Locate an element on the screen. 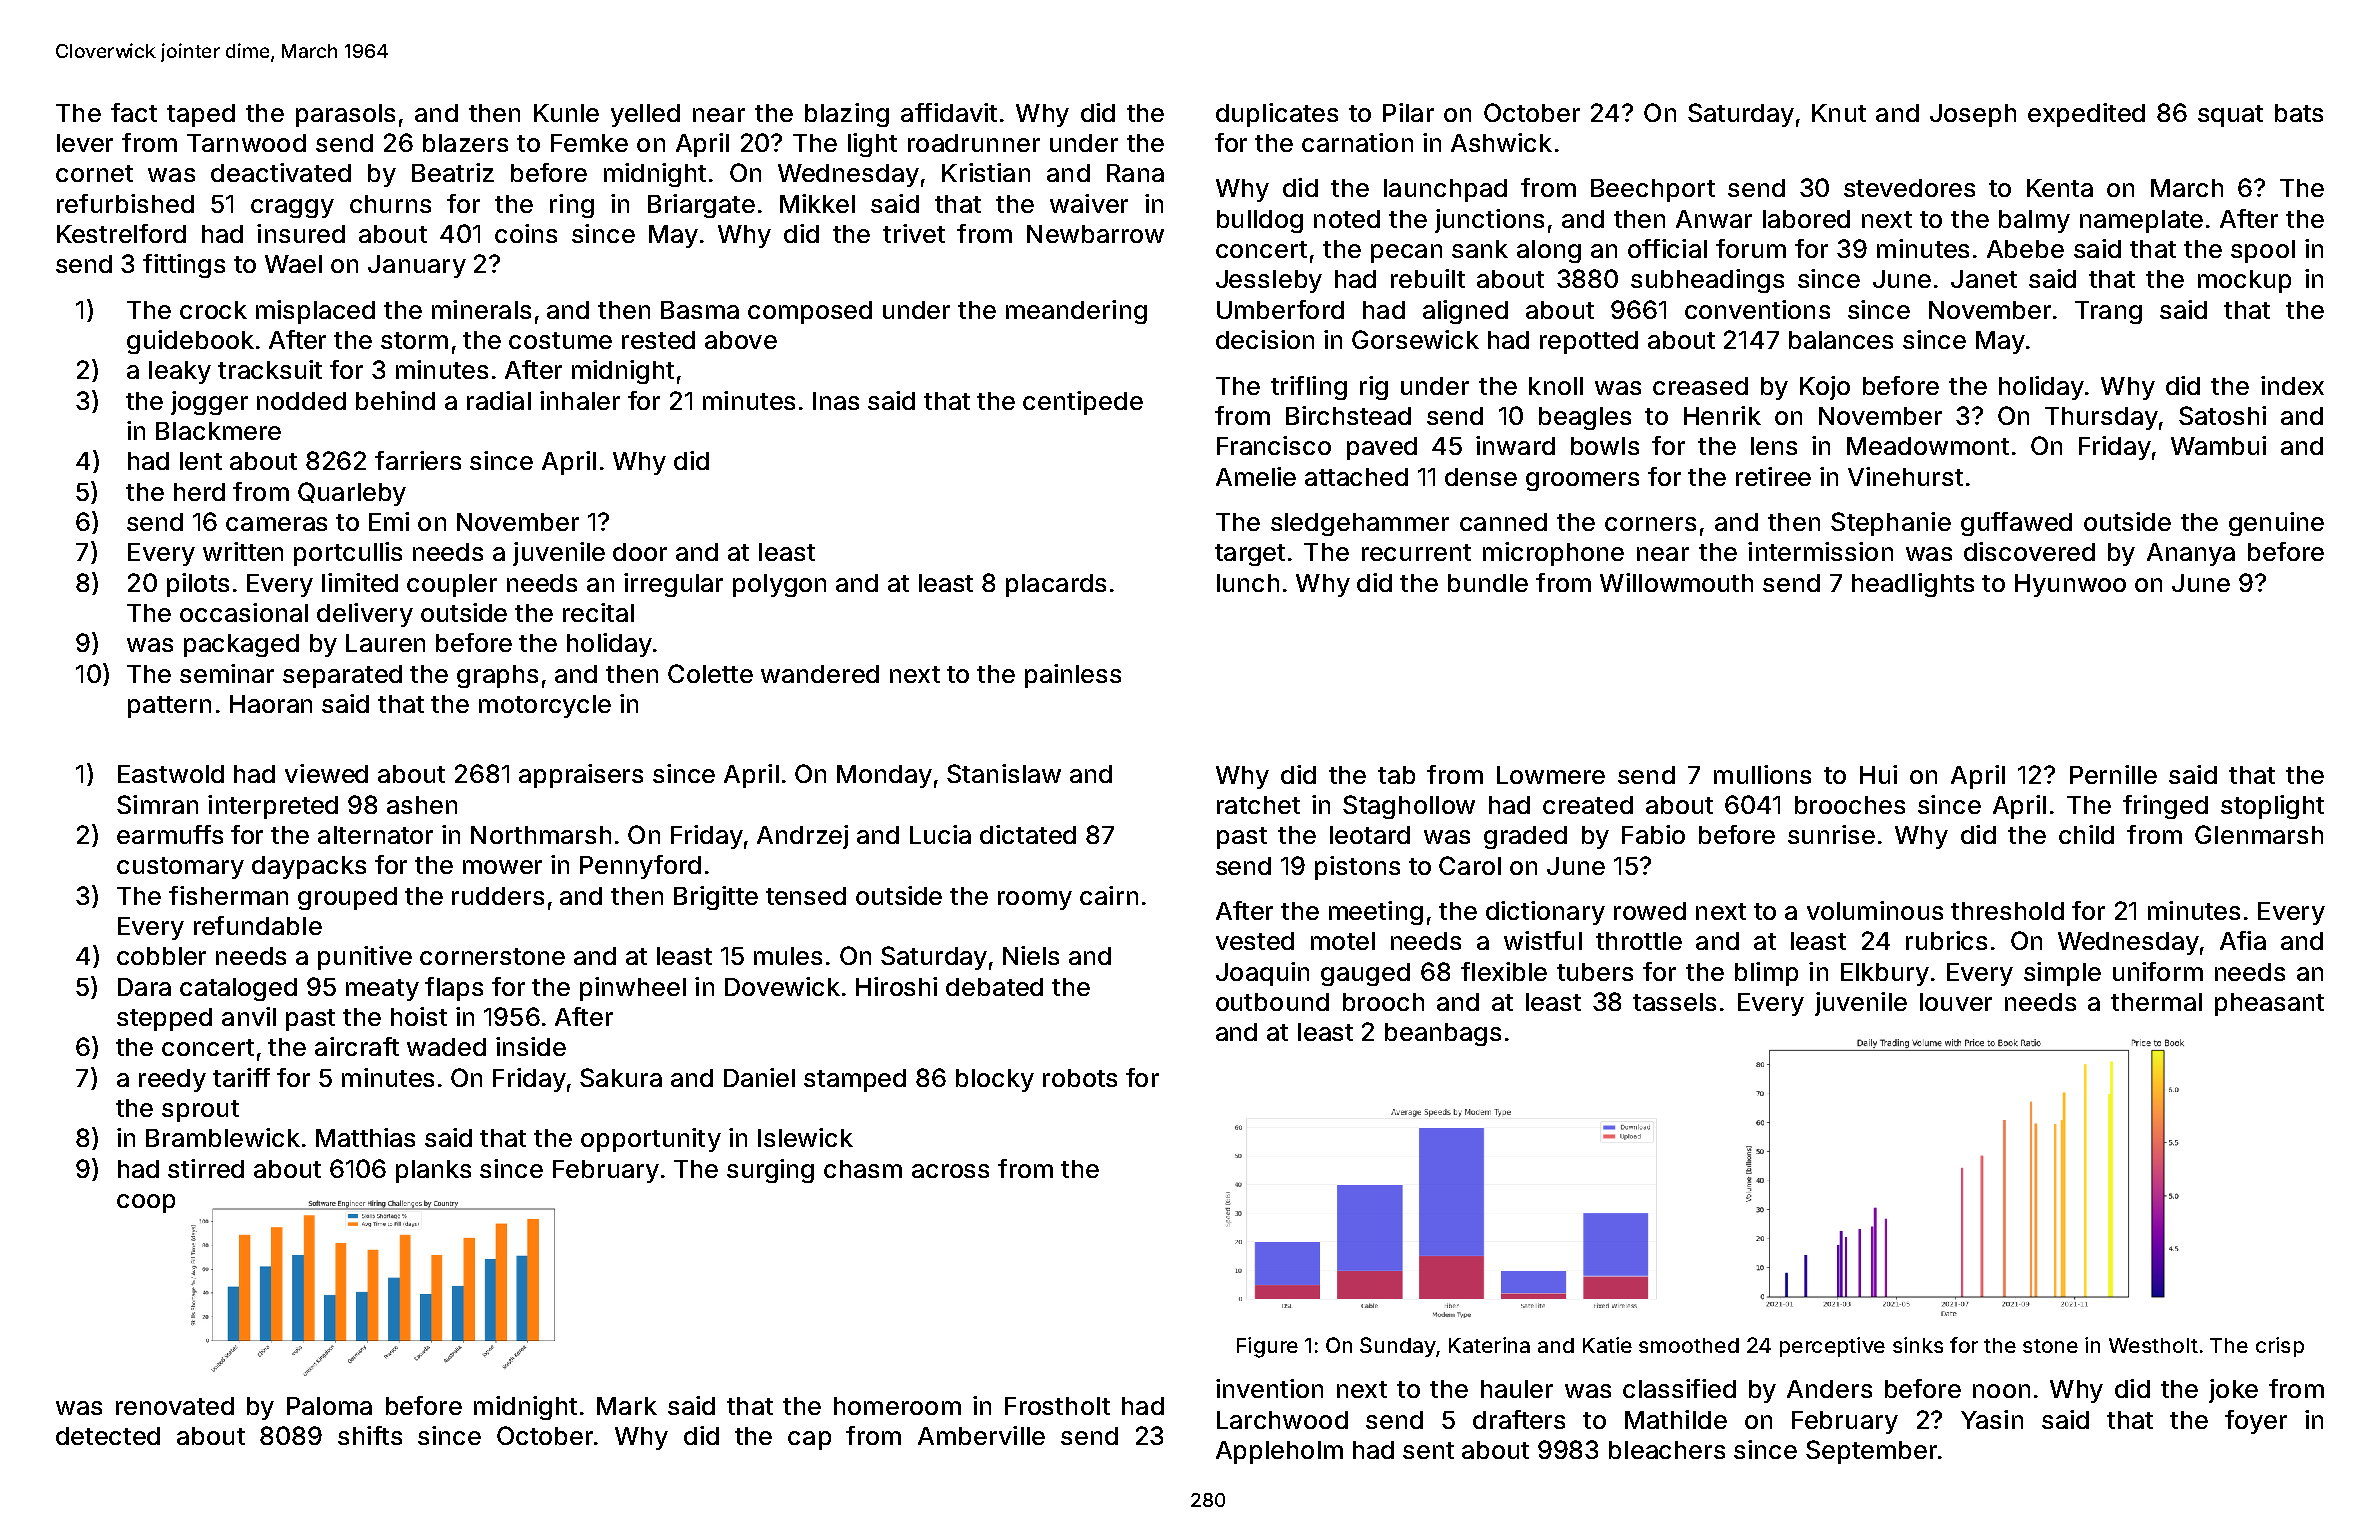 The image size is (2380, 1540). Kenta is located at coordinates (2060, 188).
